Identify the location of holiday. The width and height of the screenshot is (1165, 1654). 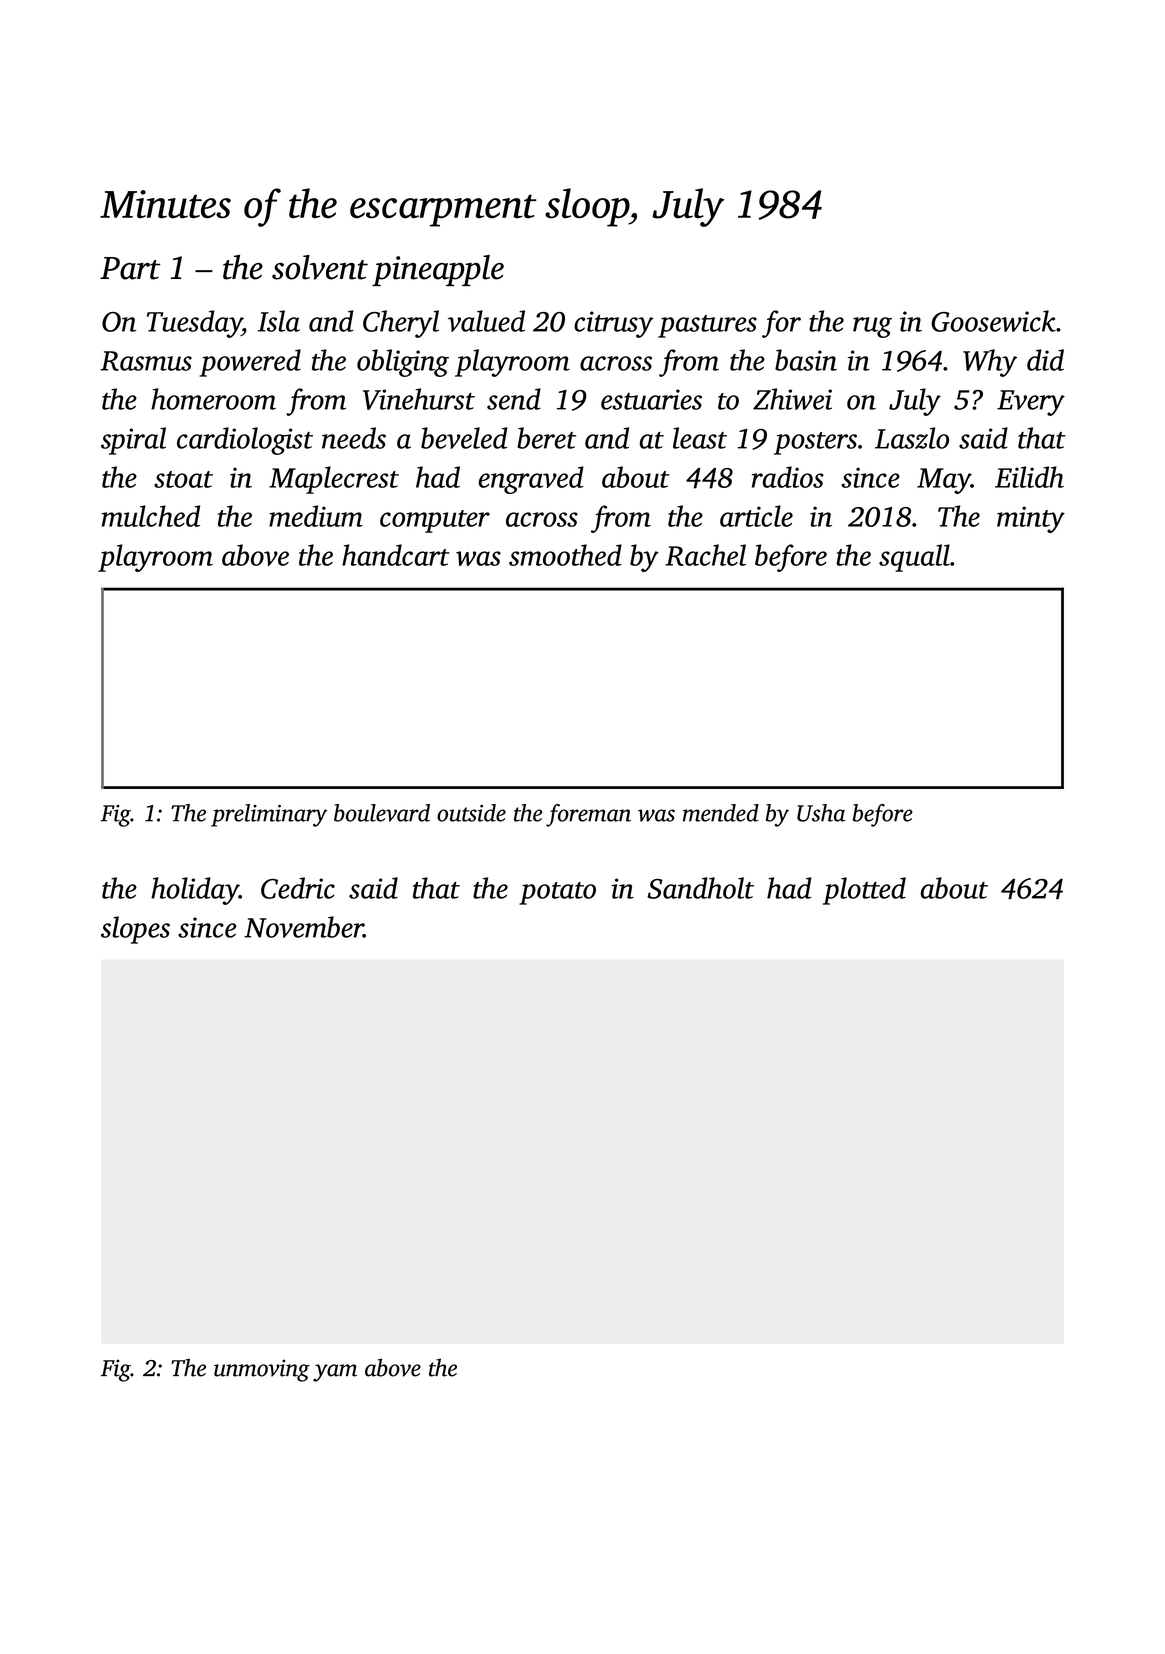
(195, 891).
